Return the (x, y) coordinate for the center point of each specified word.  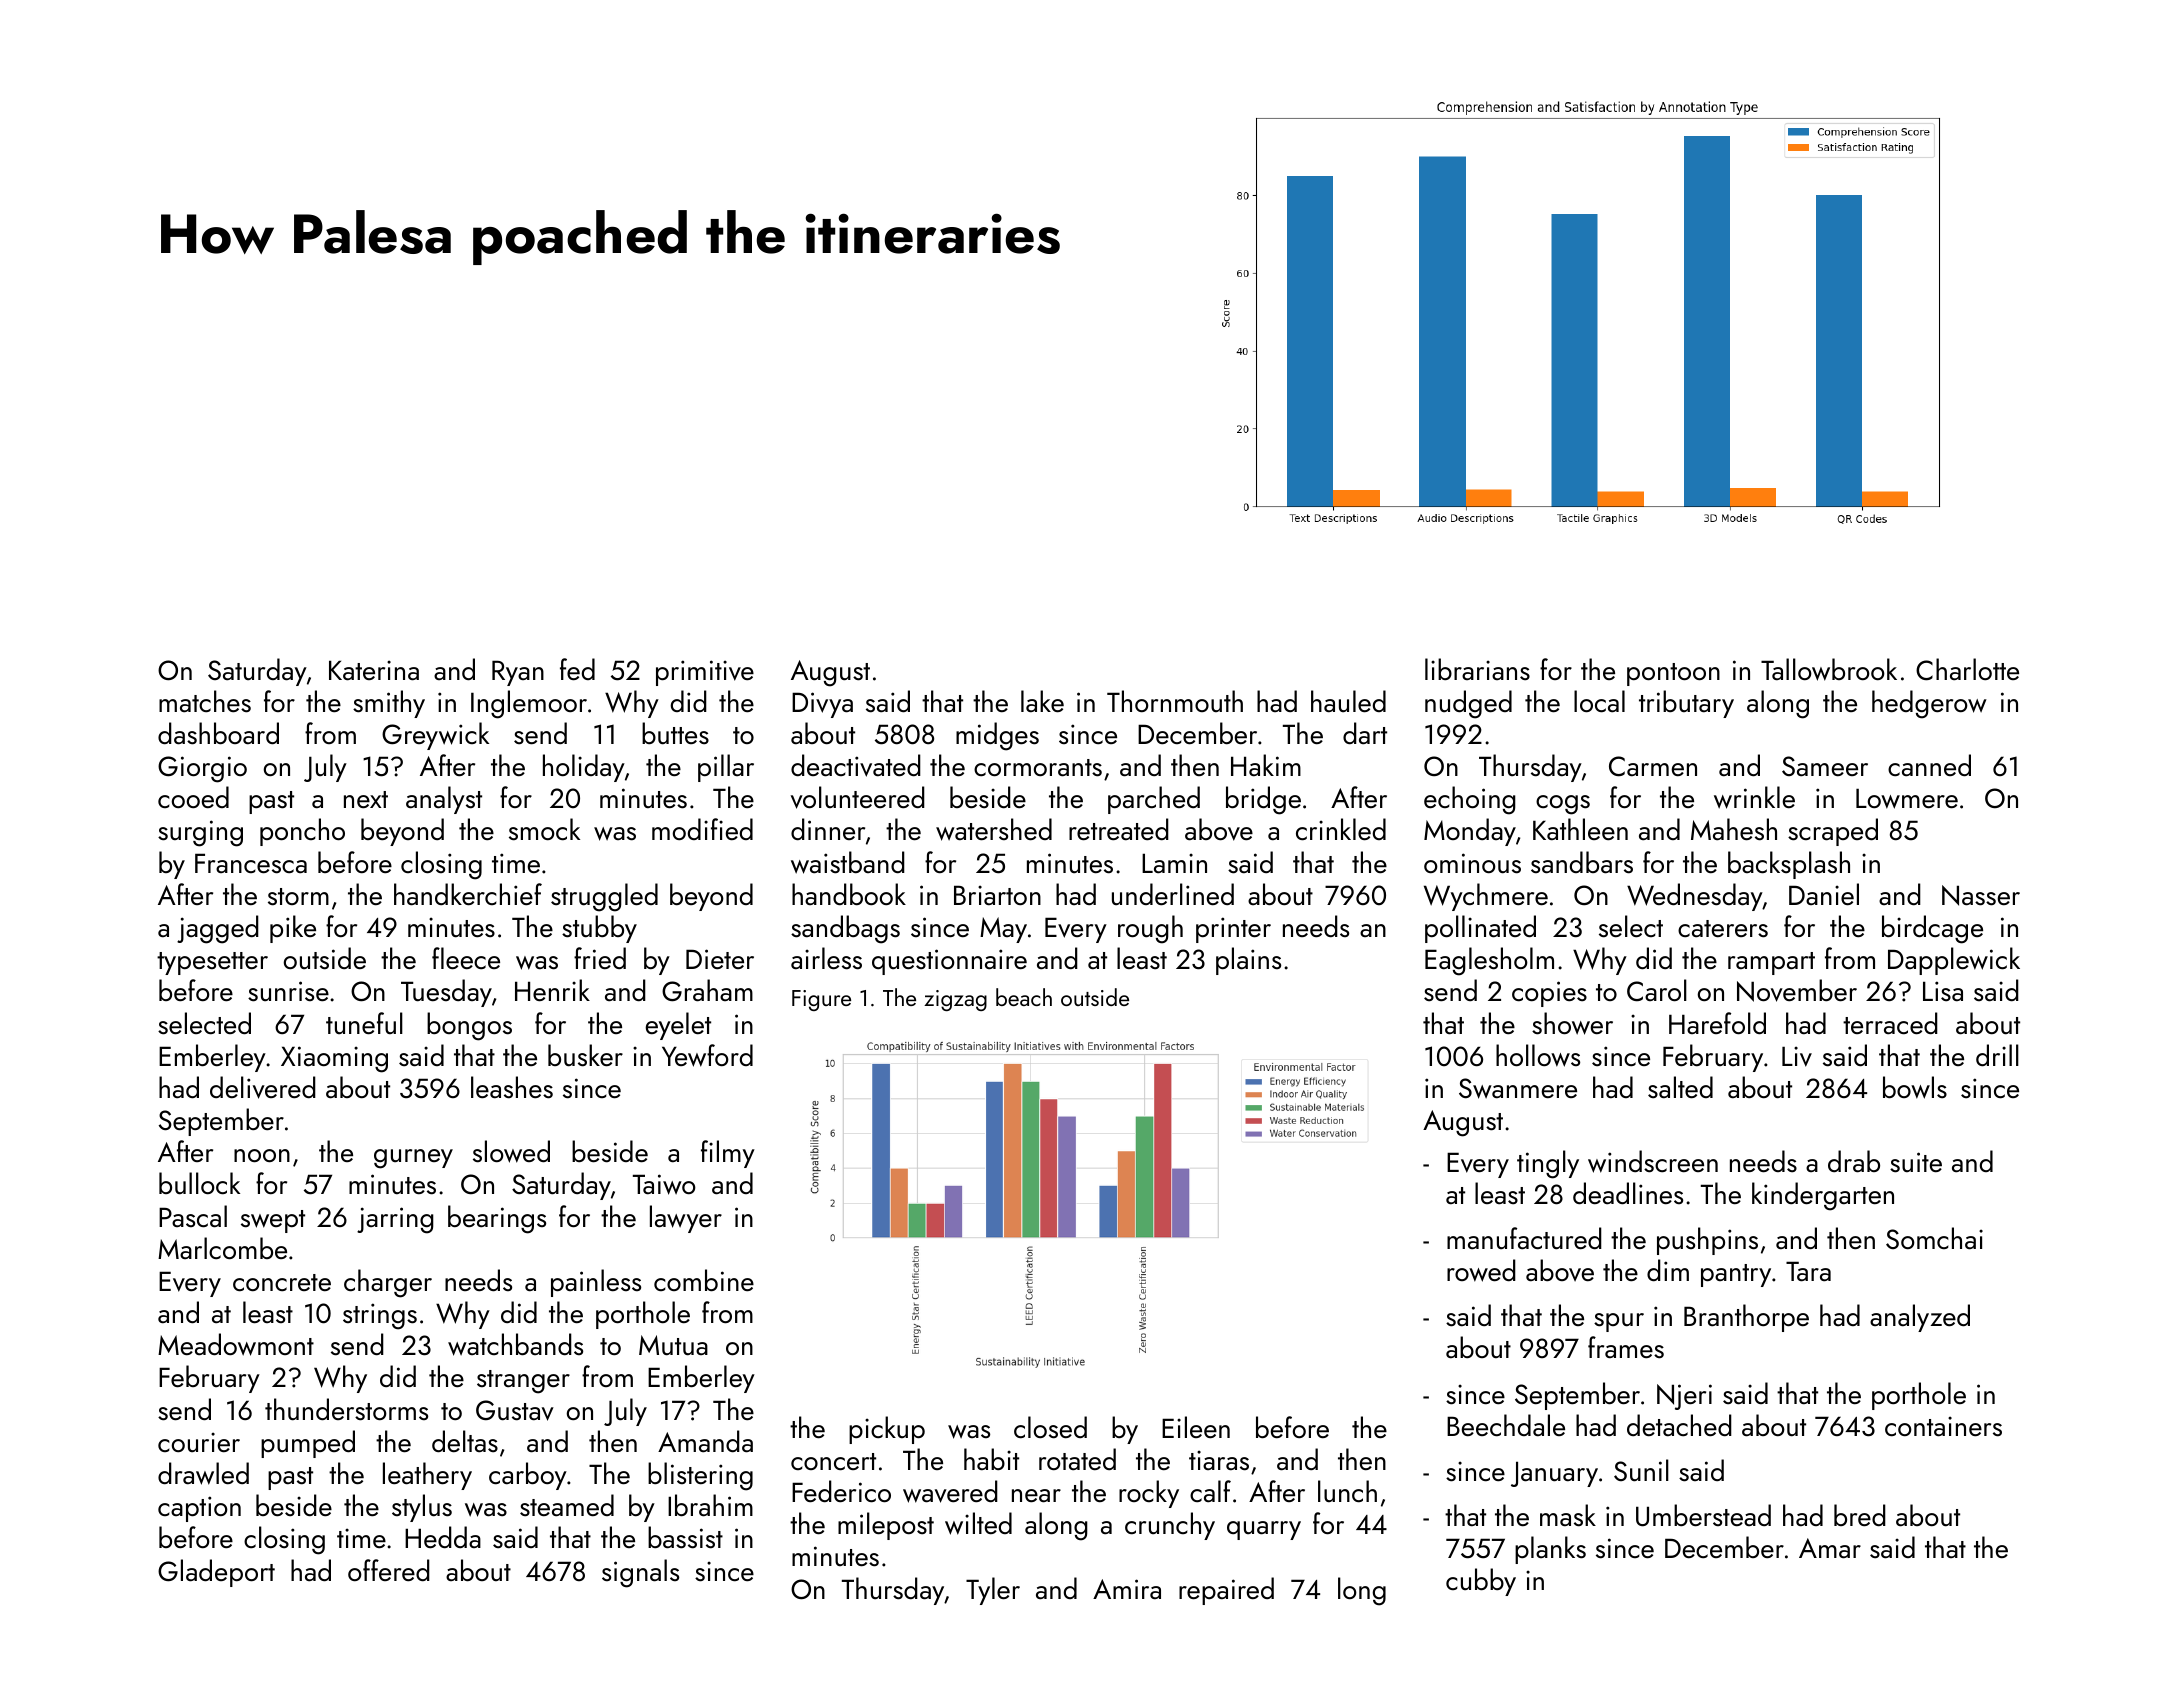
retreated (1119, 829)
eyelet (678, 1026)
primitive (705, 673)
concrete (282, 1283)
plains (1248, 961)
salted (1680, 1087)
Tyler (993, 1591)
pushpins (1707, 1241)
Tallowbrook (1829, 669)
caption (199, 1509)
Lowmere (1907, 798)
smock (544, 829)
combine (704, 1280)
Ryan (518, 673)
